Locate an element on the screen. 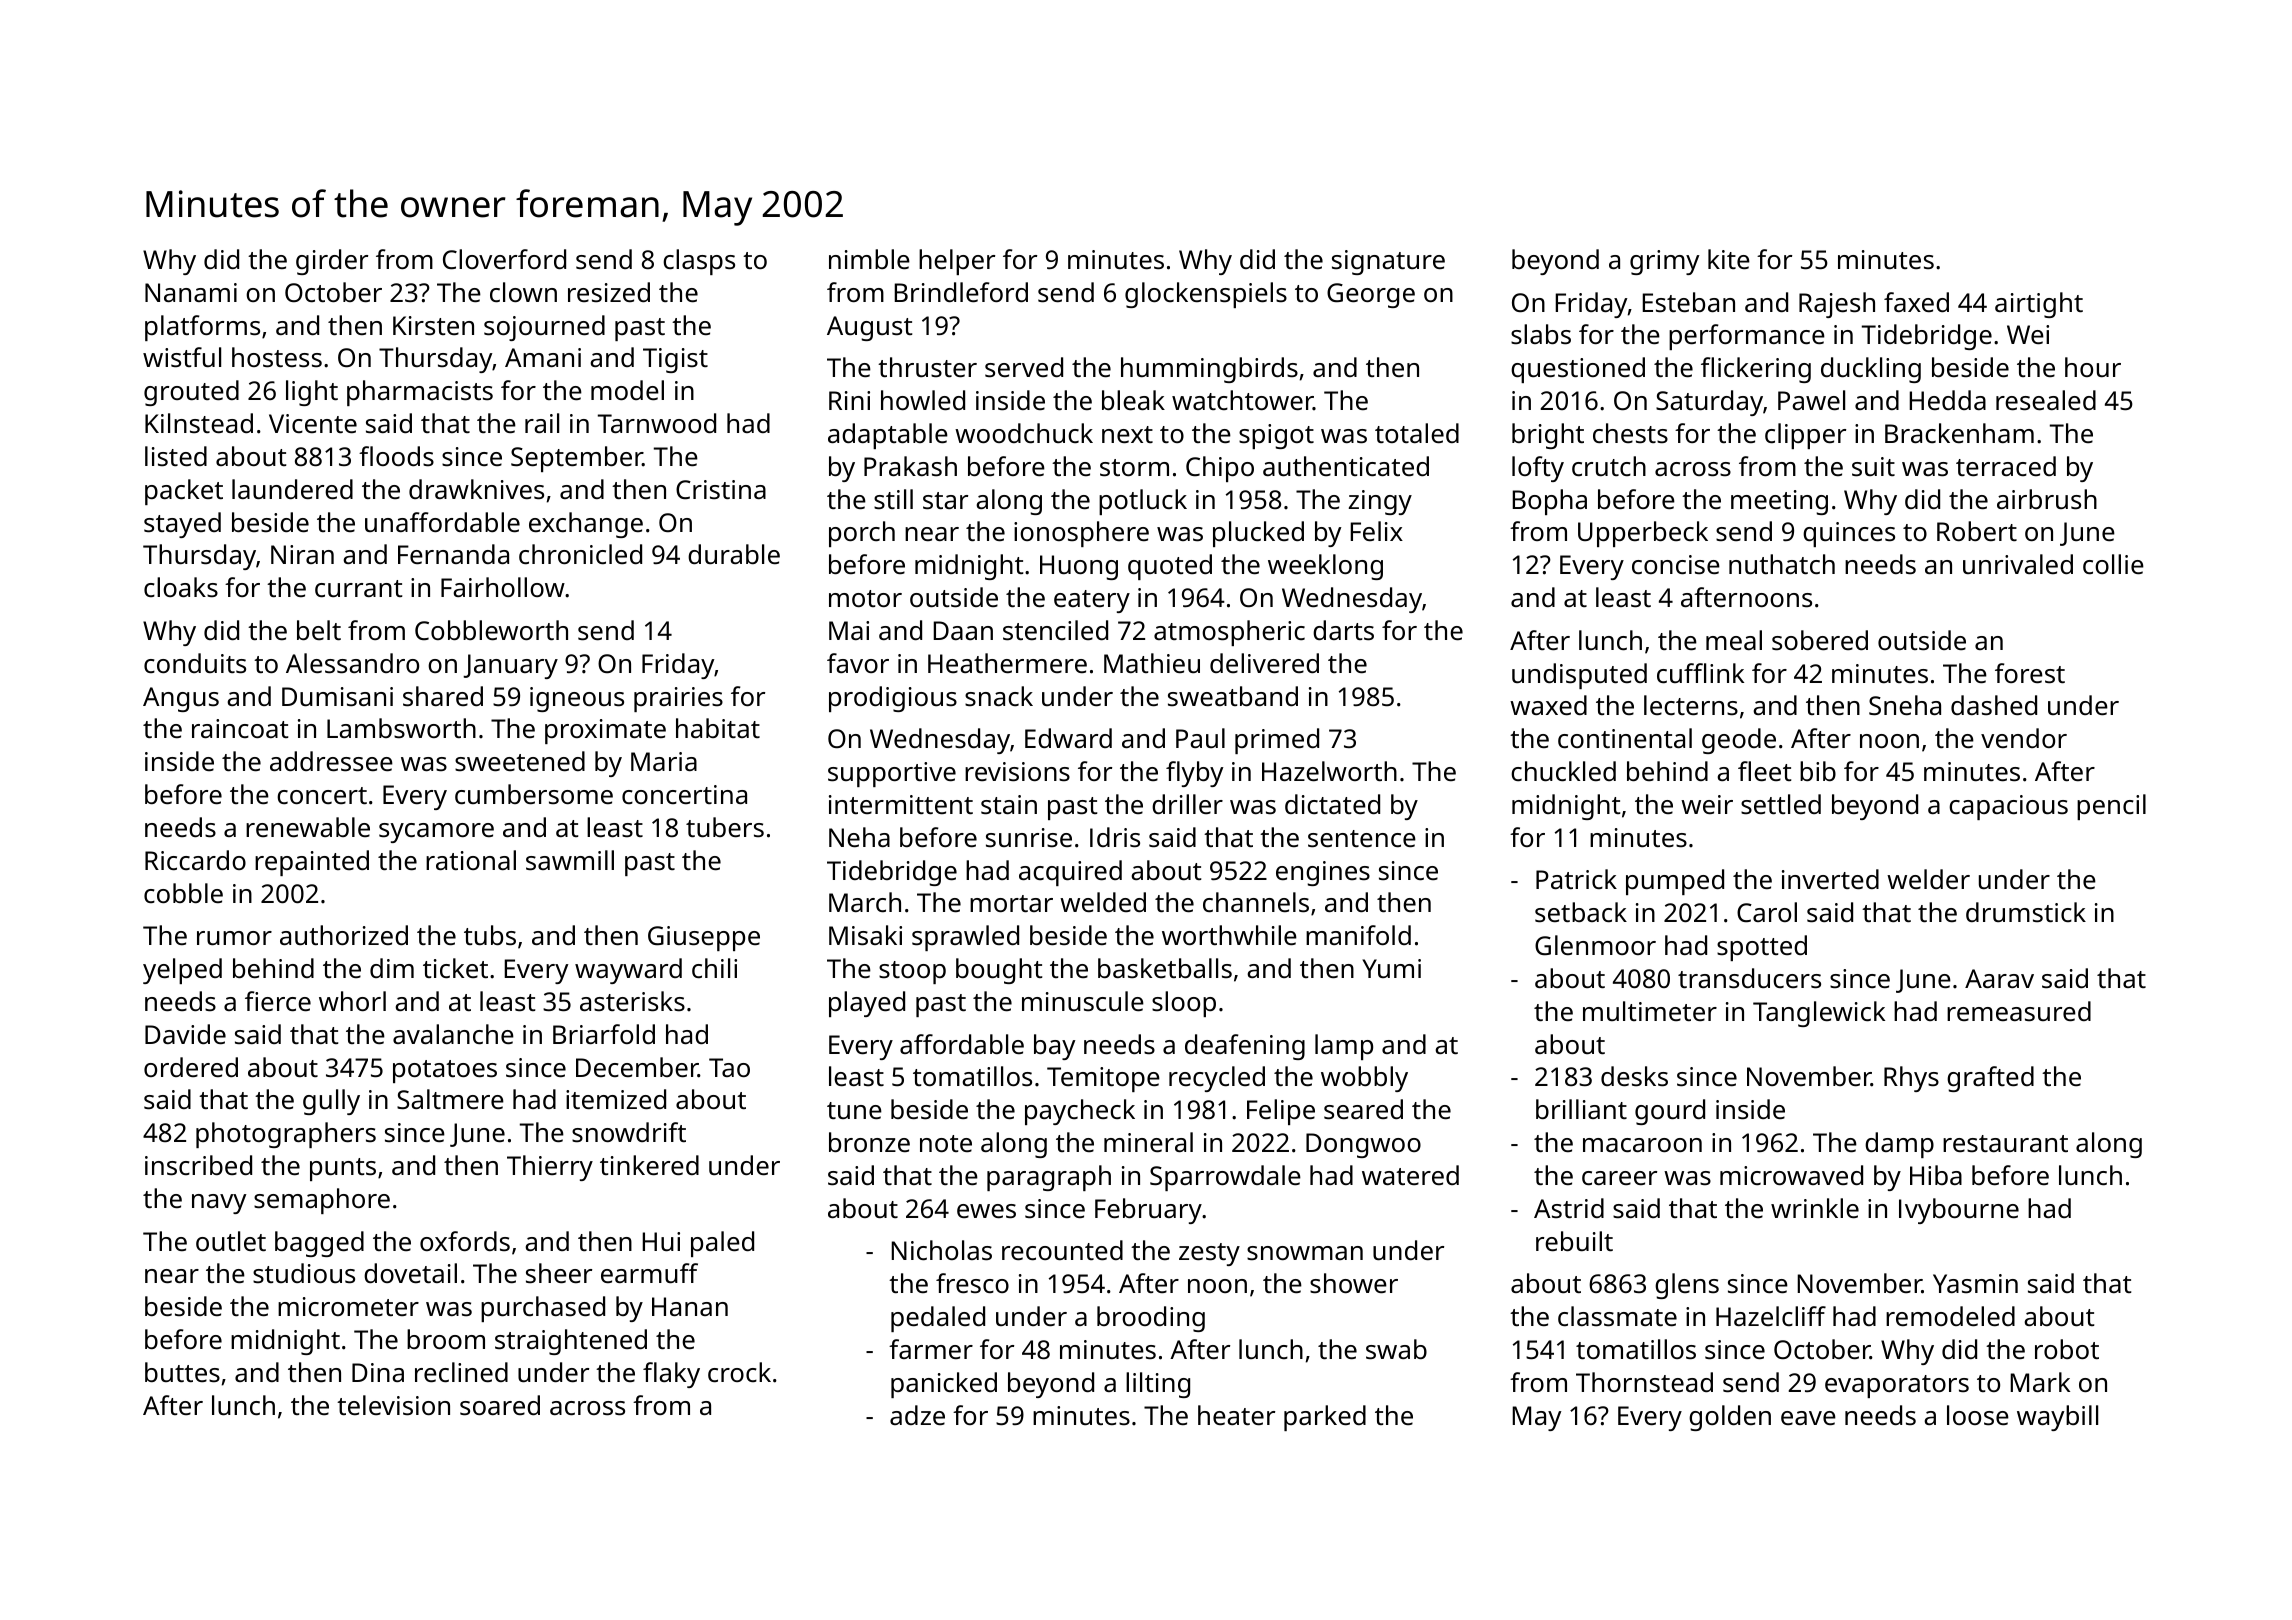 Image resolution: width=2292 pixels, height=1620 pixels. cufflink is located at coordinates (1700, 673).
